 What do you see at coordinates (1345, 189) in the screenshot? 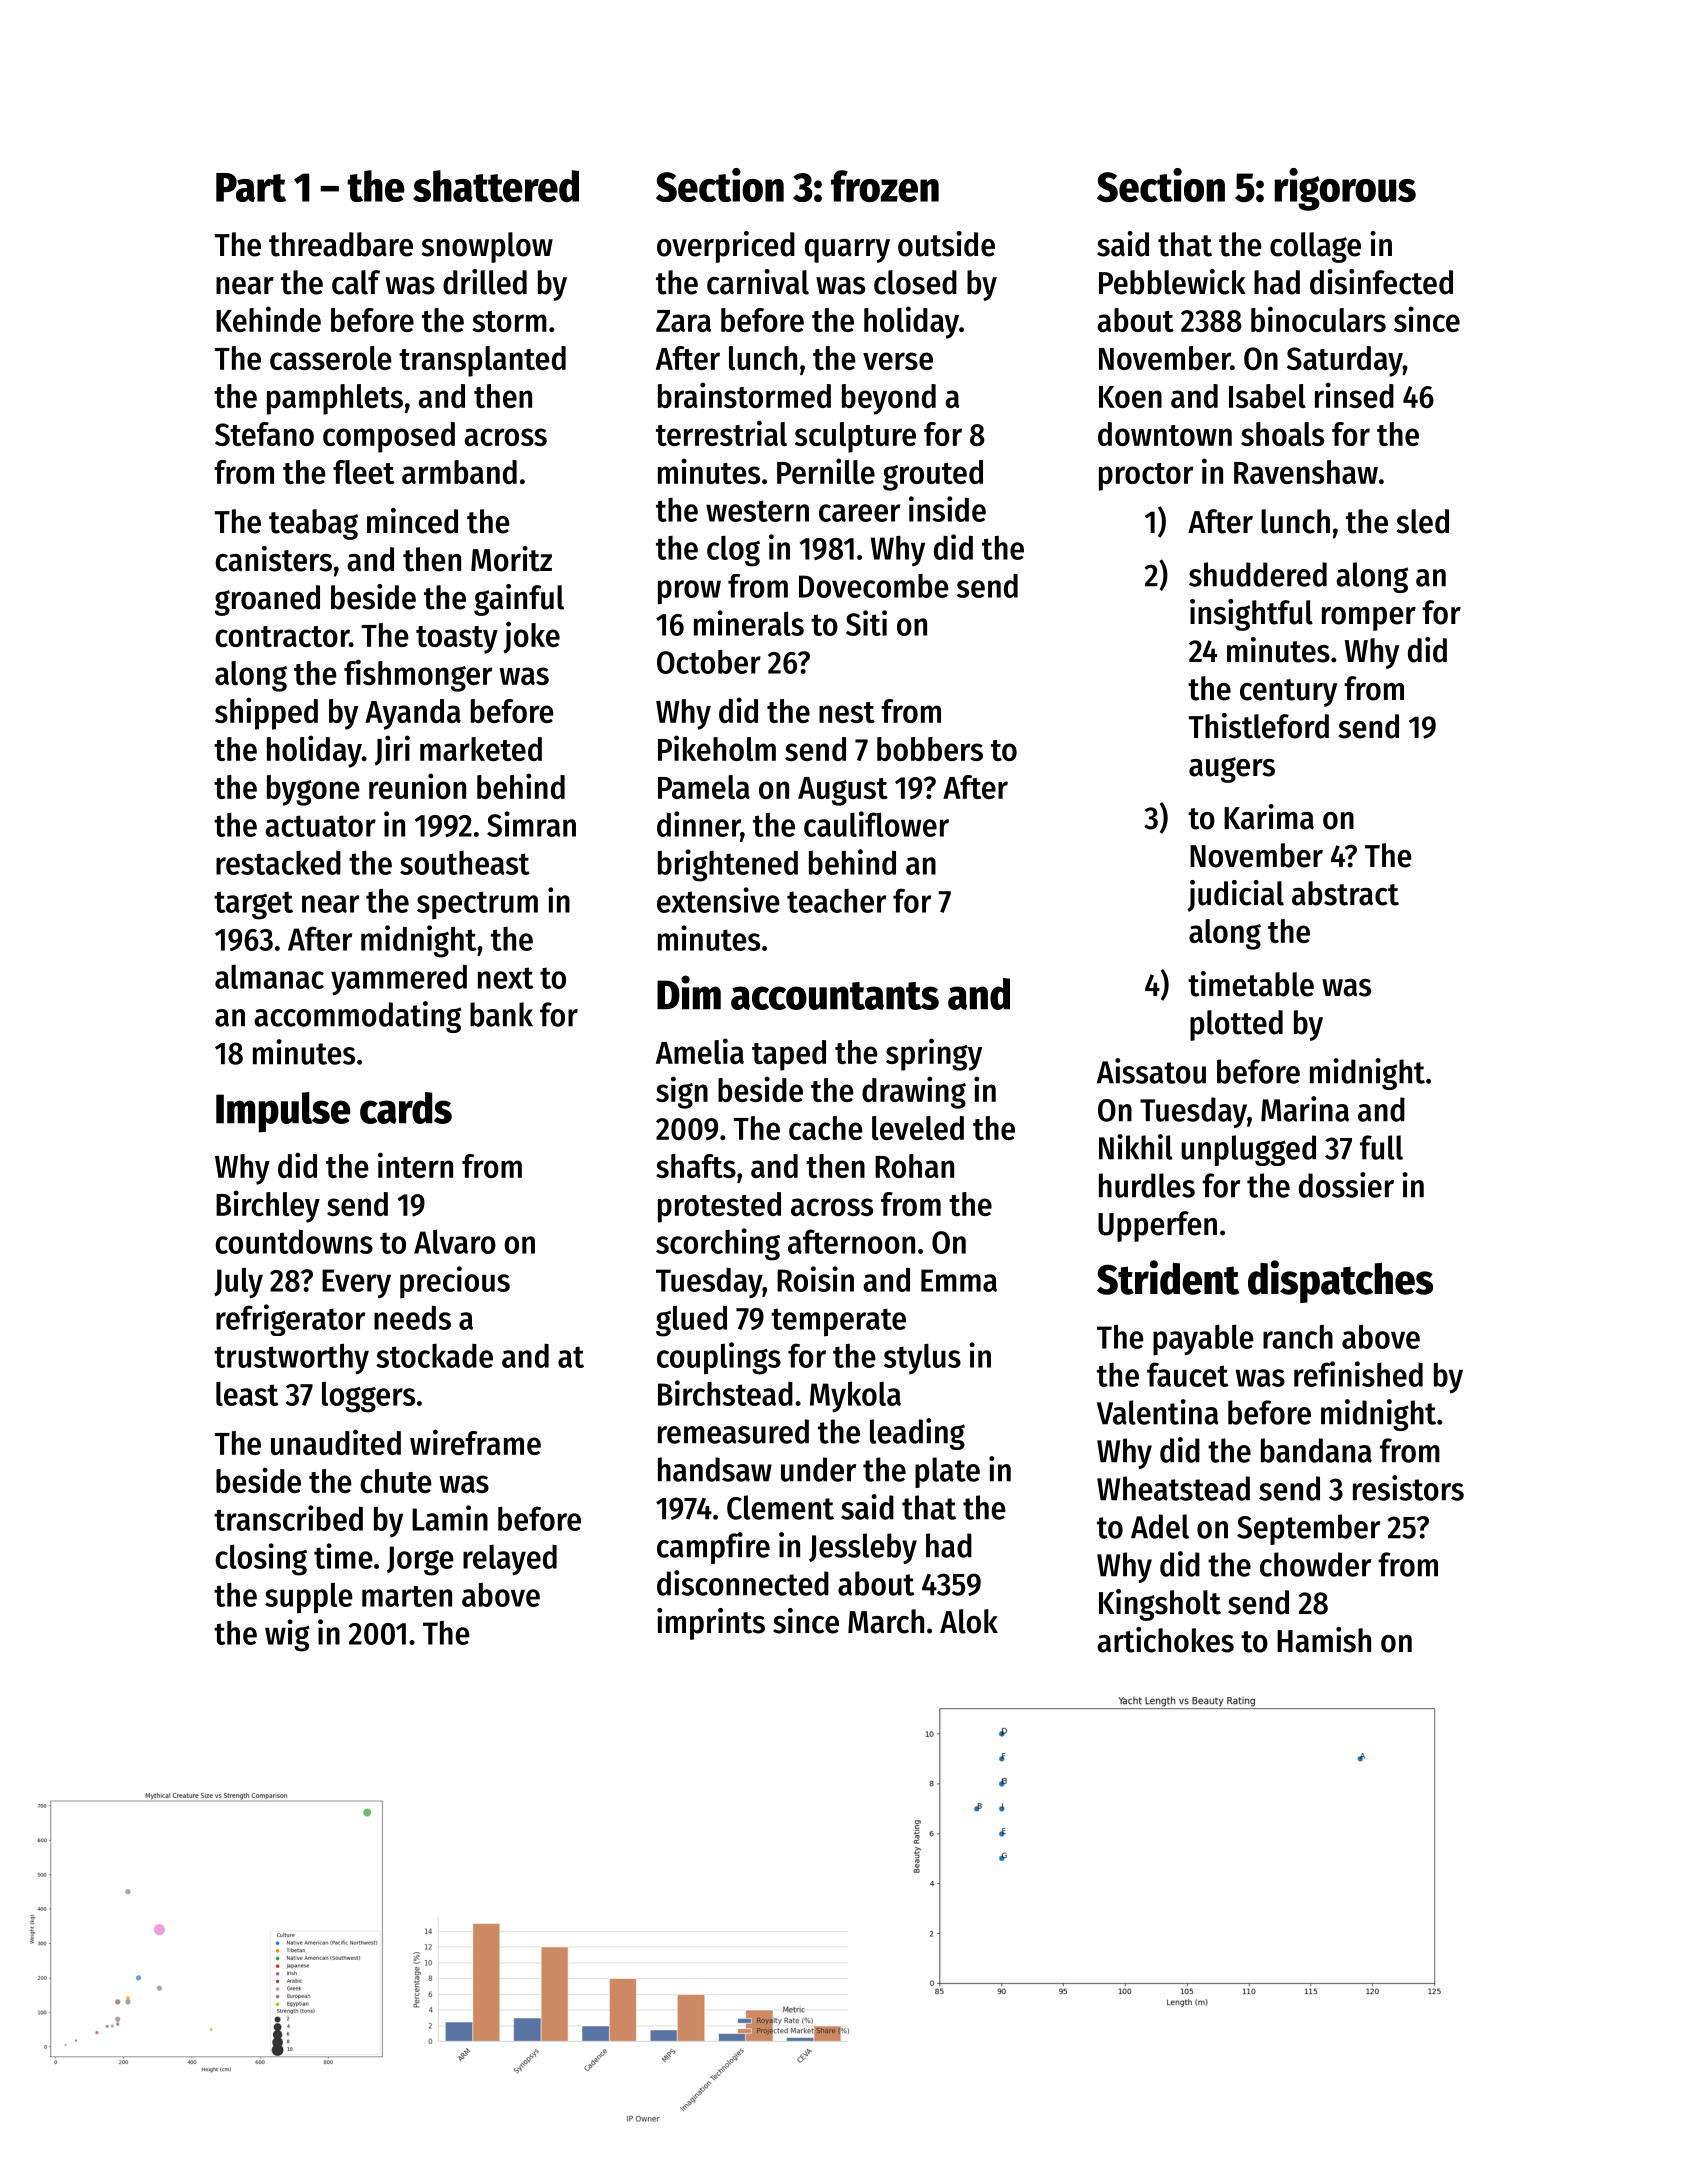
I see `rigorous` at bounding box center [1345, 189].
